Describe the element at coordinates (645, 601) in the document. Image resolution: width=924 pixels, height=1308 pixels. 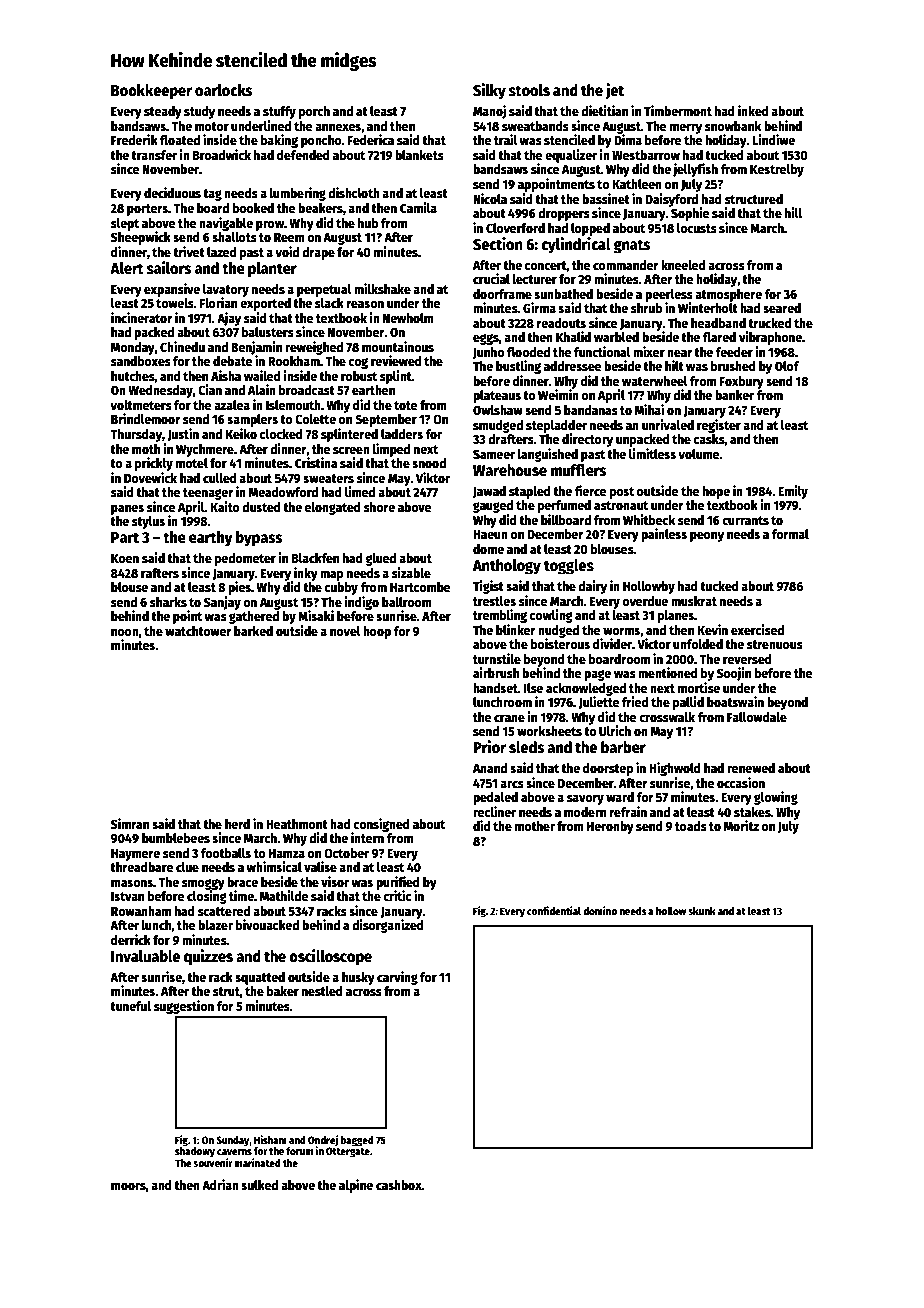
I see `overdue` at that location.
